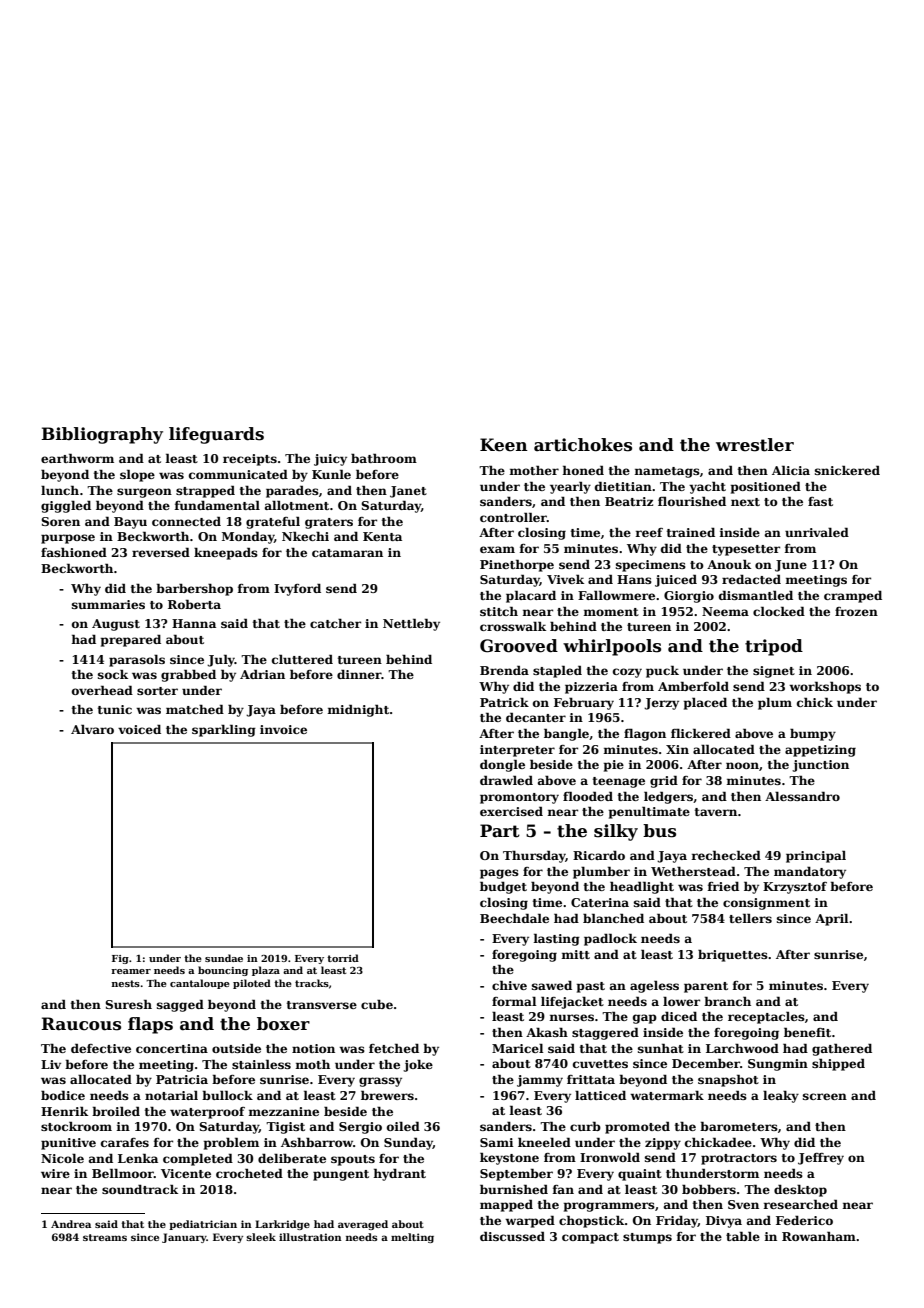 This document has width=924, height=1308. What do you see at coordinates (755, 445) in the document?
I see `wrestler` at bounding box center [755, 445].
